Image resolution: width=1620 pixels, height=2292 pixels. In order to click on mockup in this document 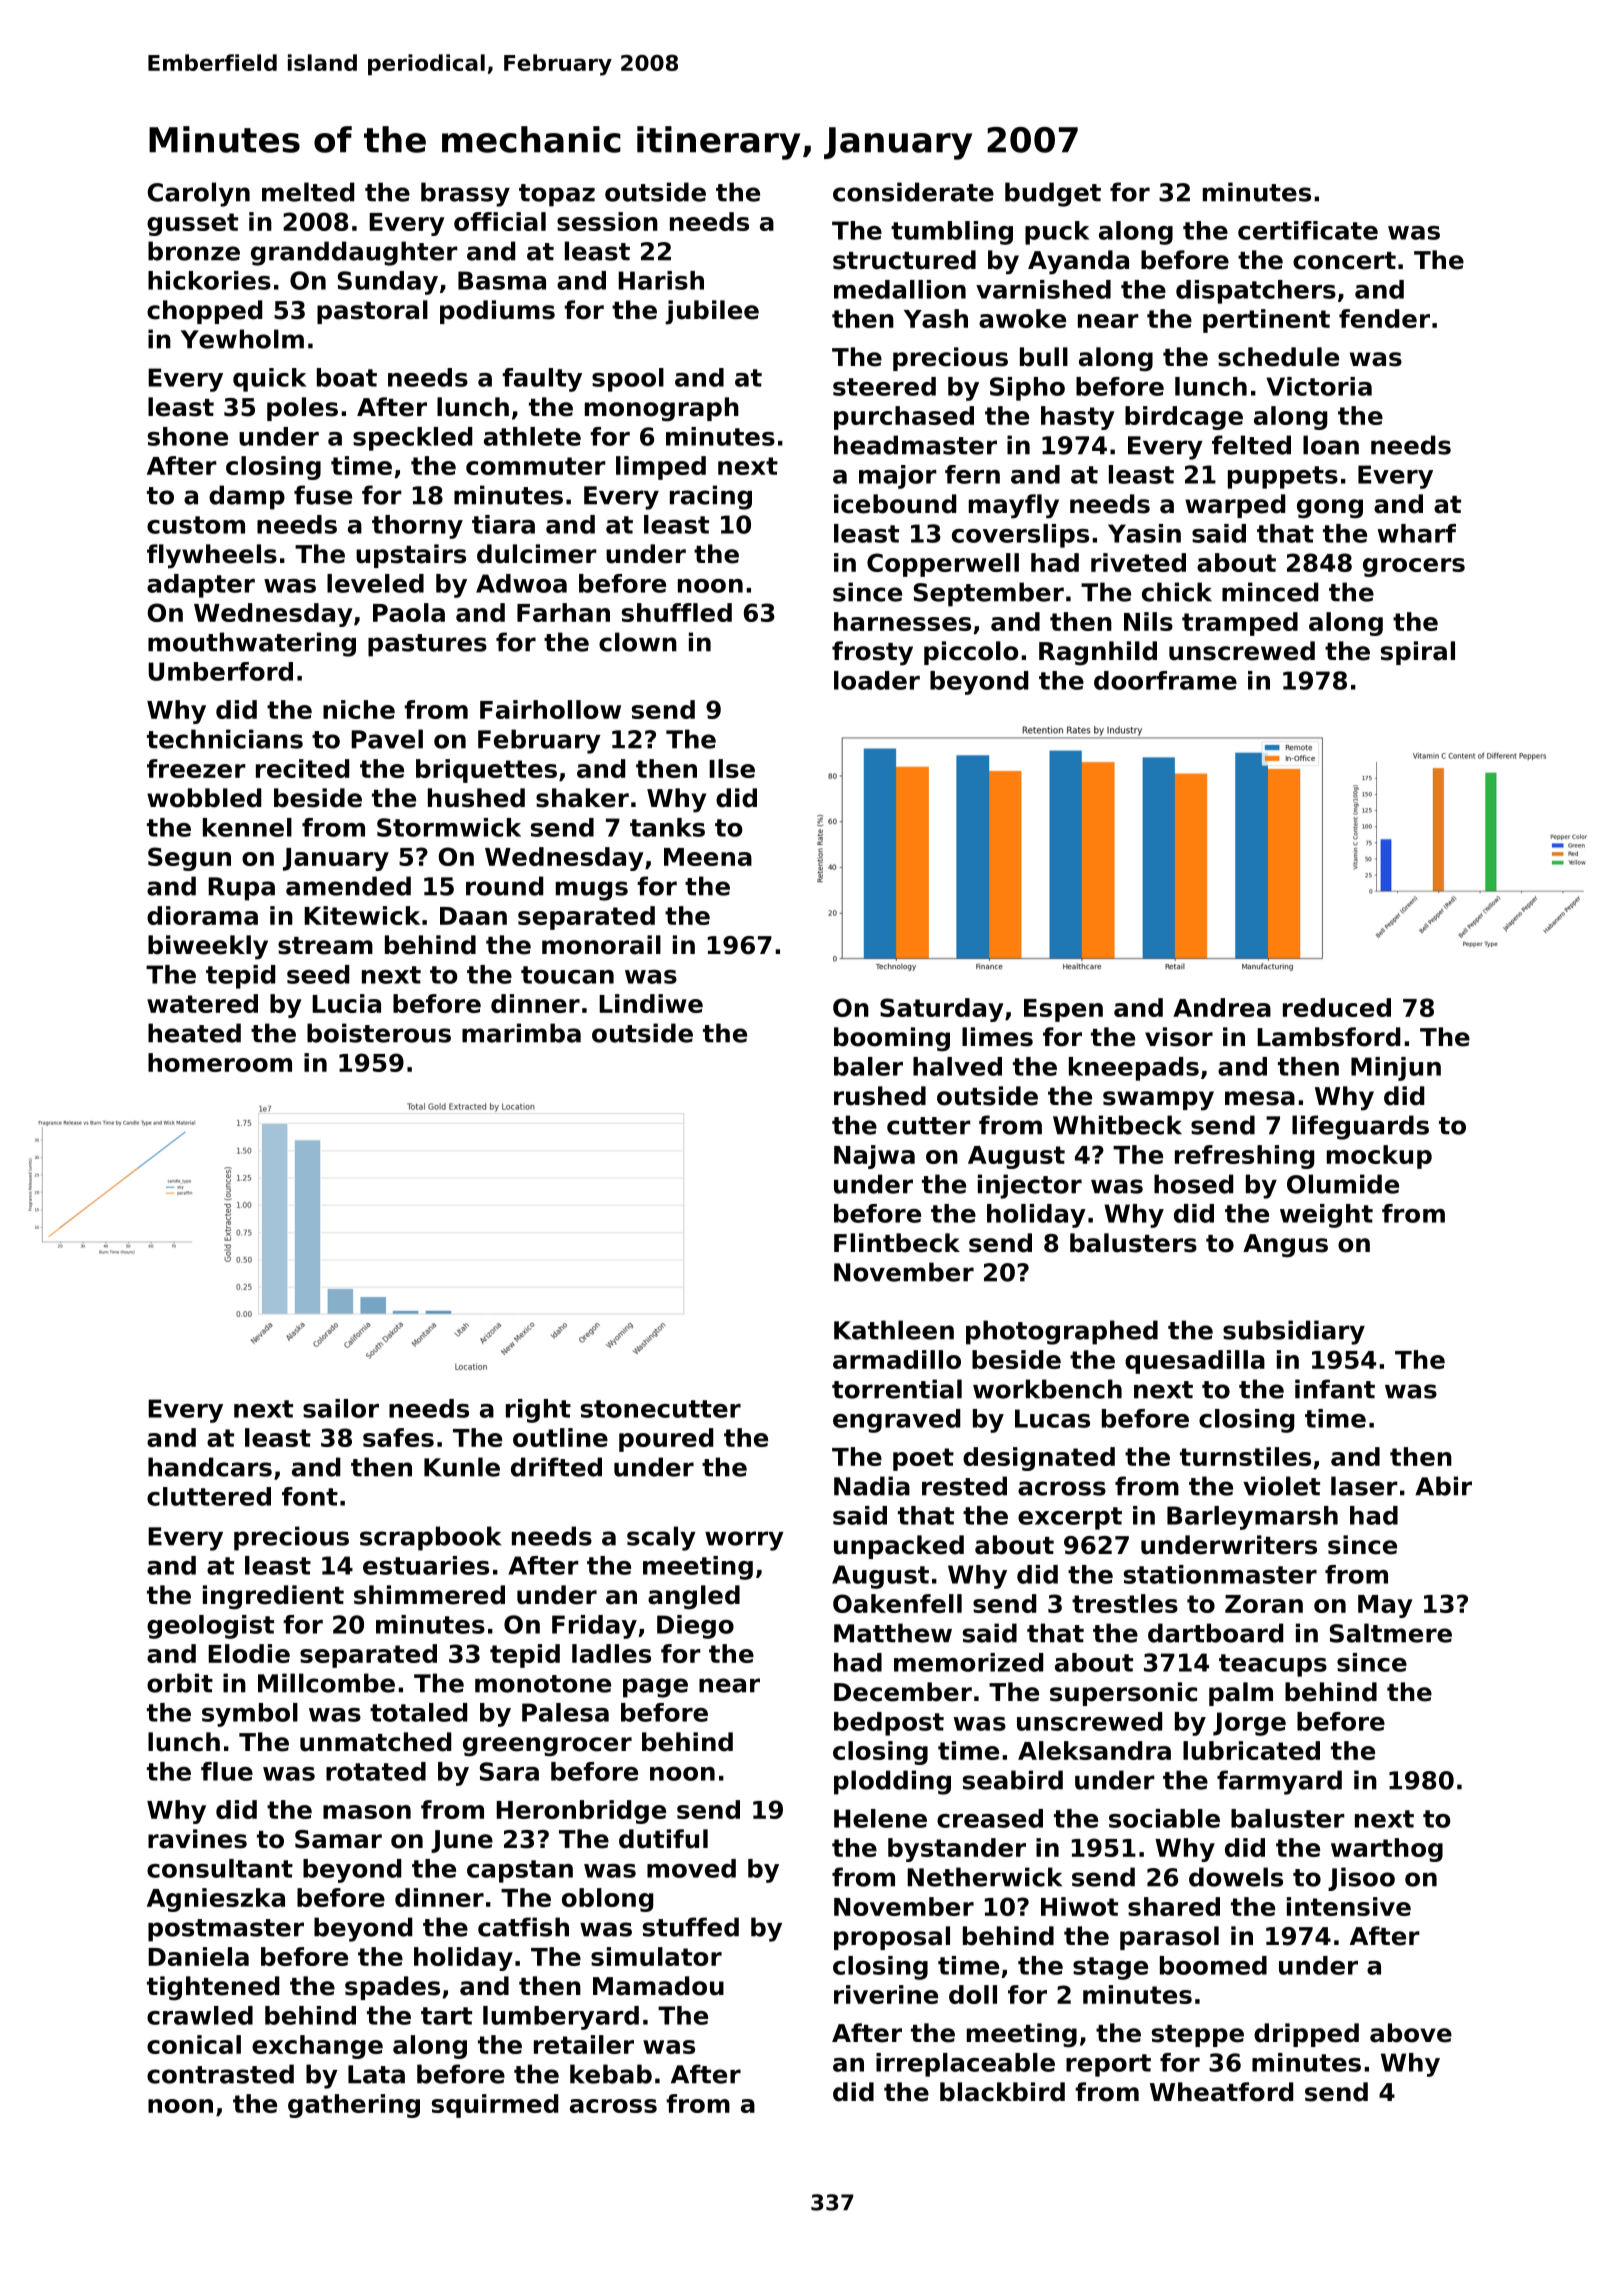, I will do `click(1379, 1157)`.
